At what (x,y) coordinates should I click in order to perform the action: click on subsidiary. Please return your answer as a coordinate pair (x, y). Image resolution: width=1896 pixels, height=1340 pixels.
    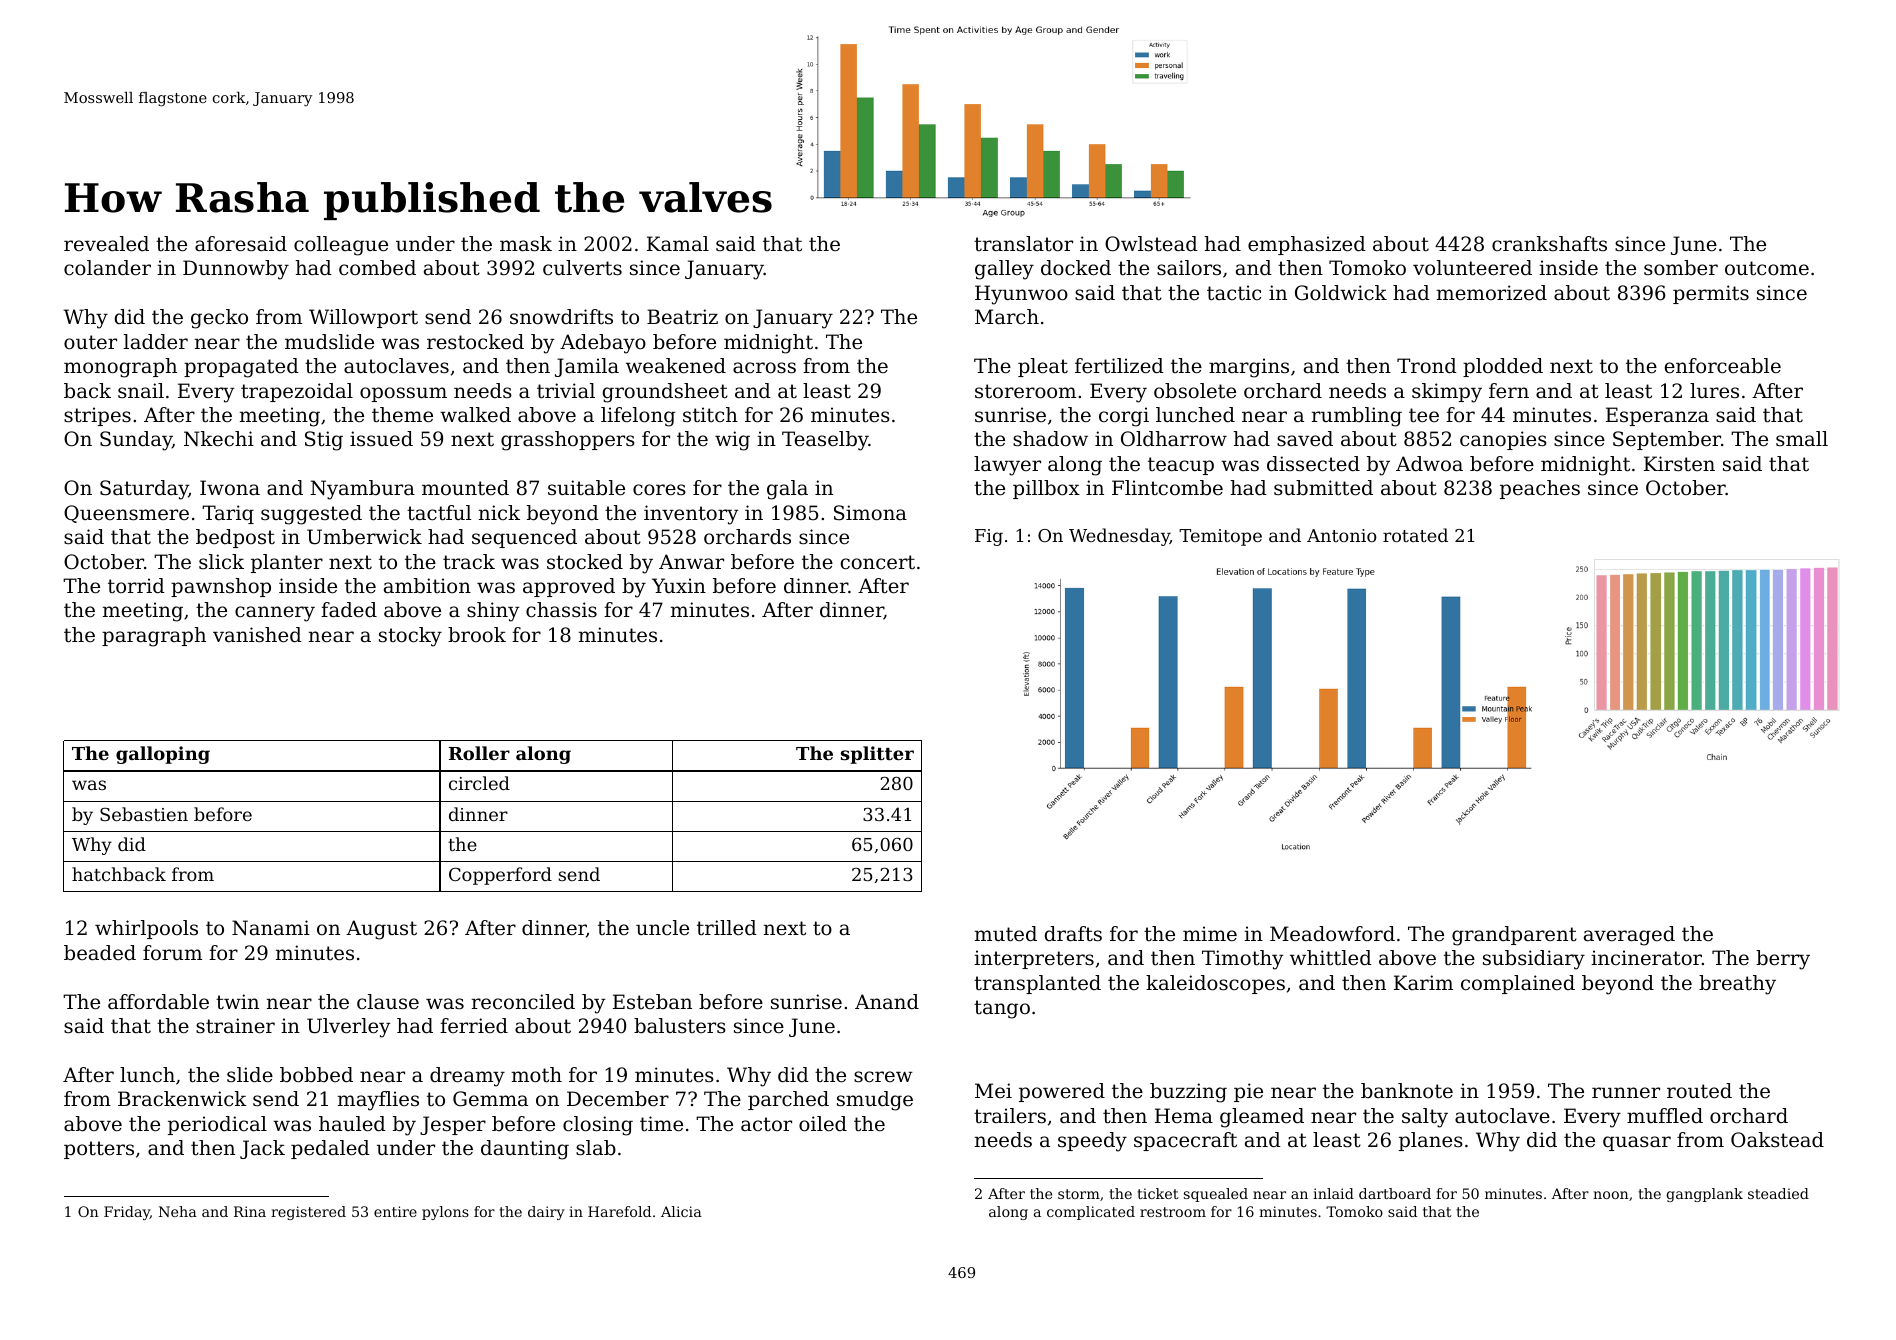
    Looking at the image, I should click on (1534, 960).
